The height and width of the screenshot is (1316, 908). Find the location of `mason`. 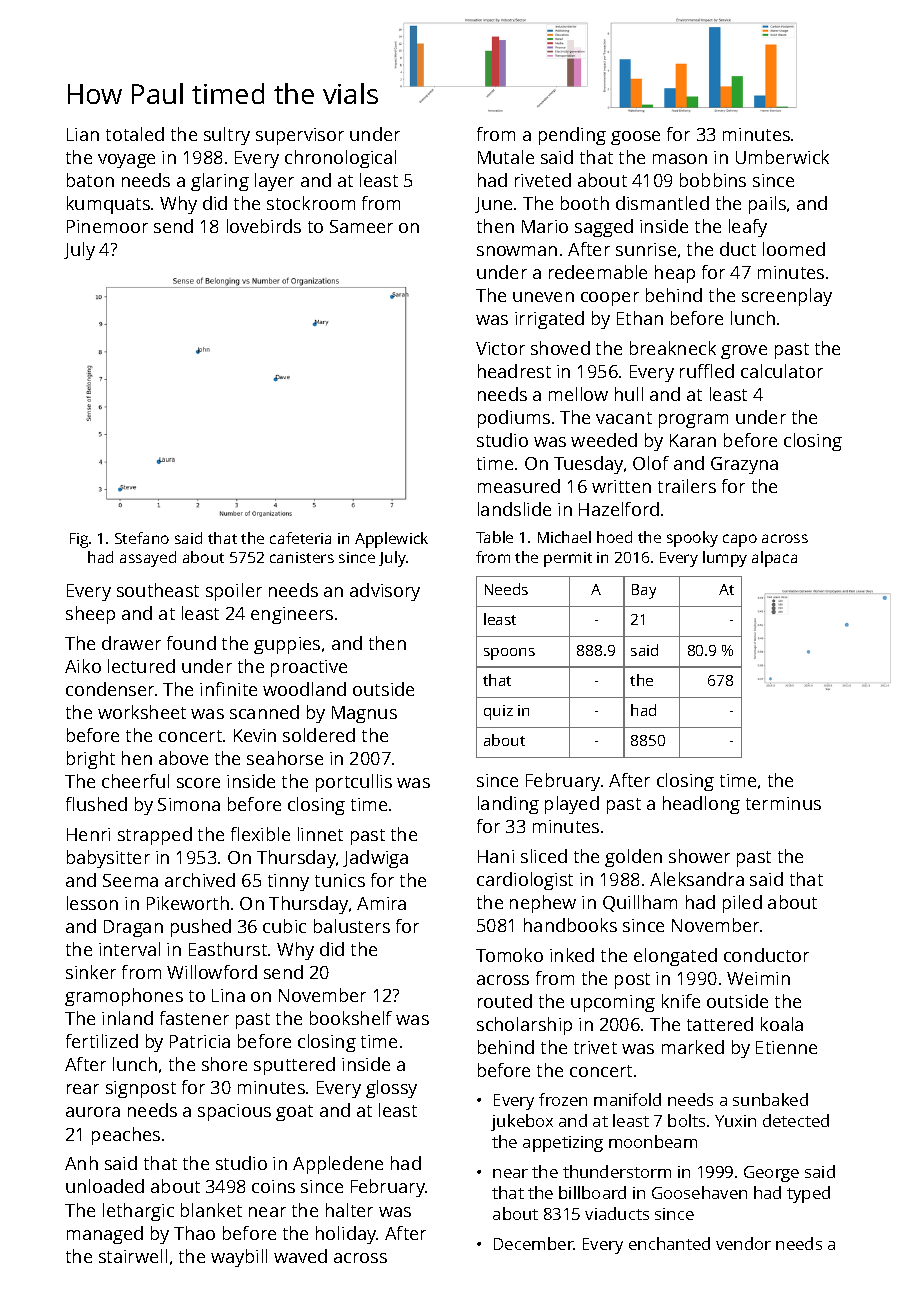

mason is located at coordinates (680, 159).
